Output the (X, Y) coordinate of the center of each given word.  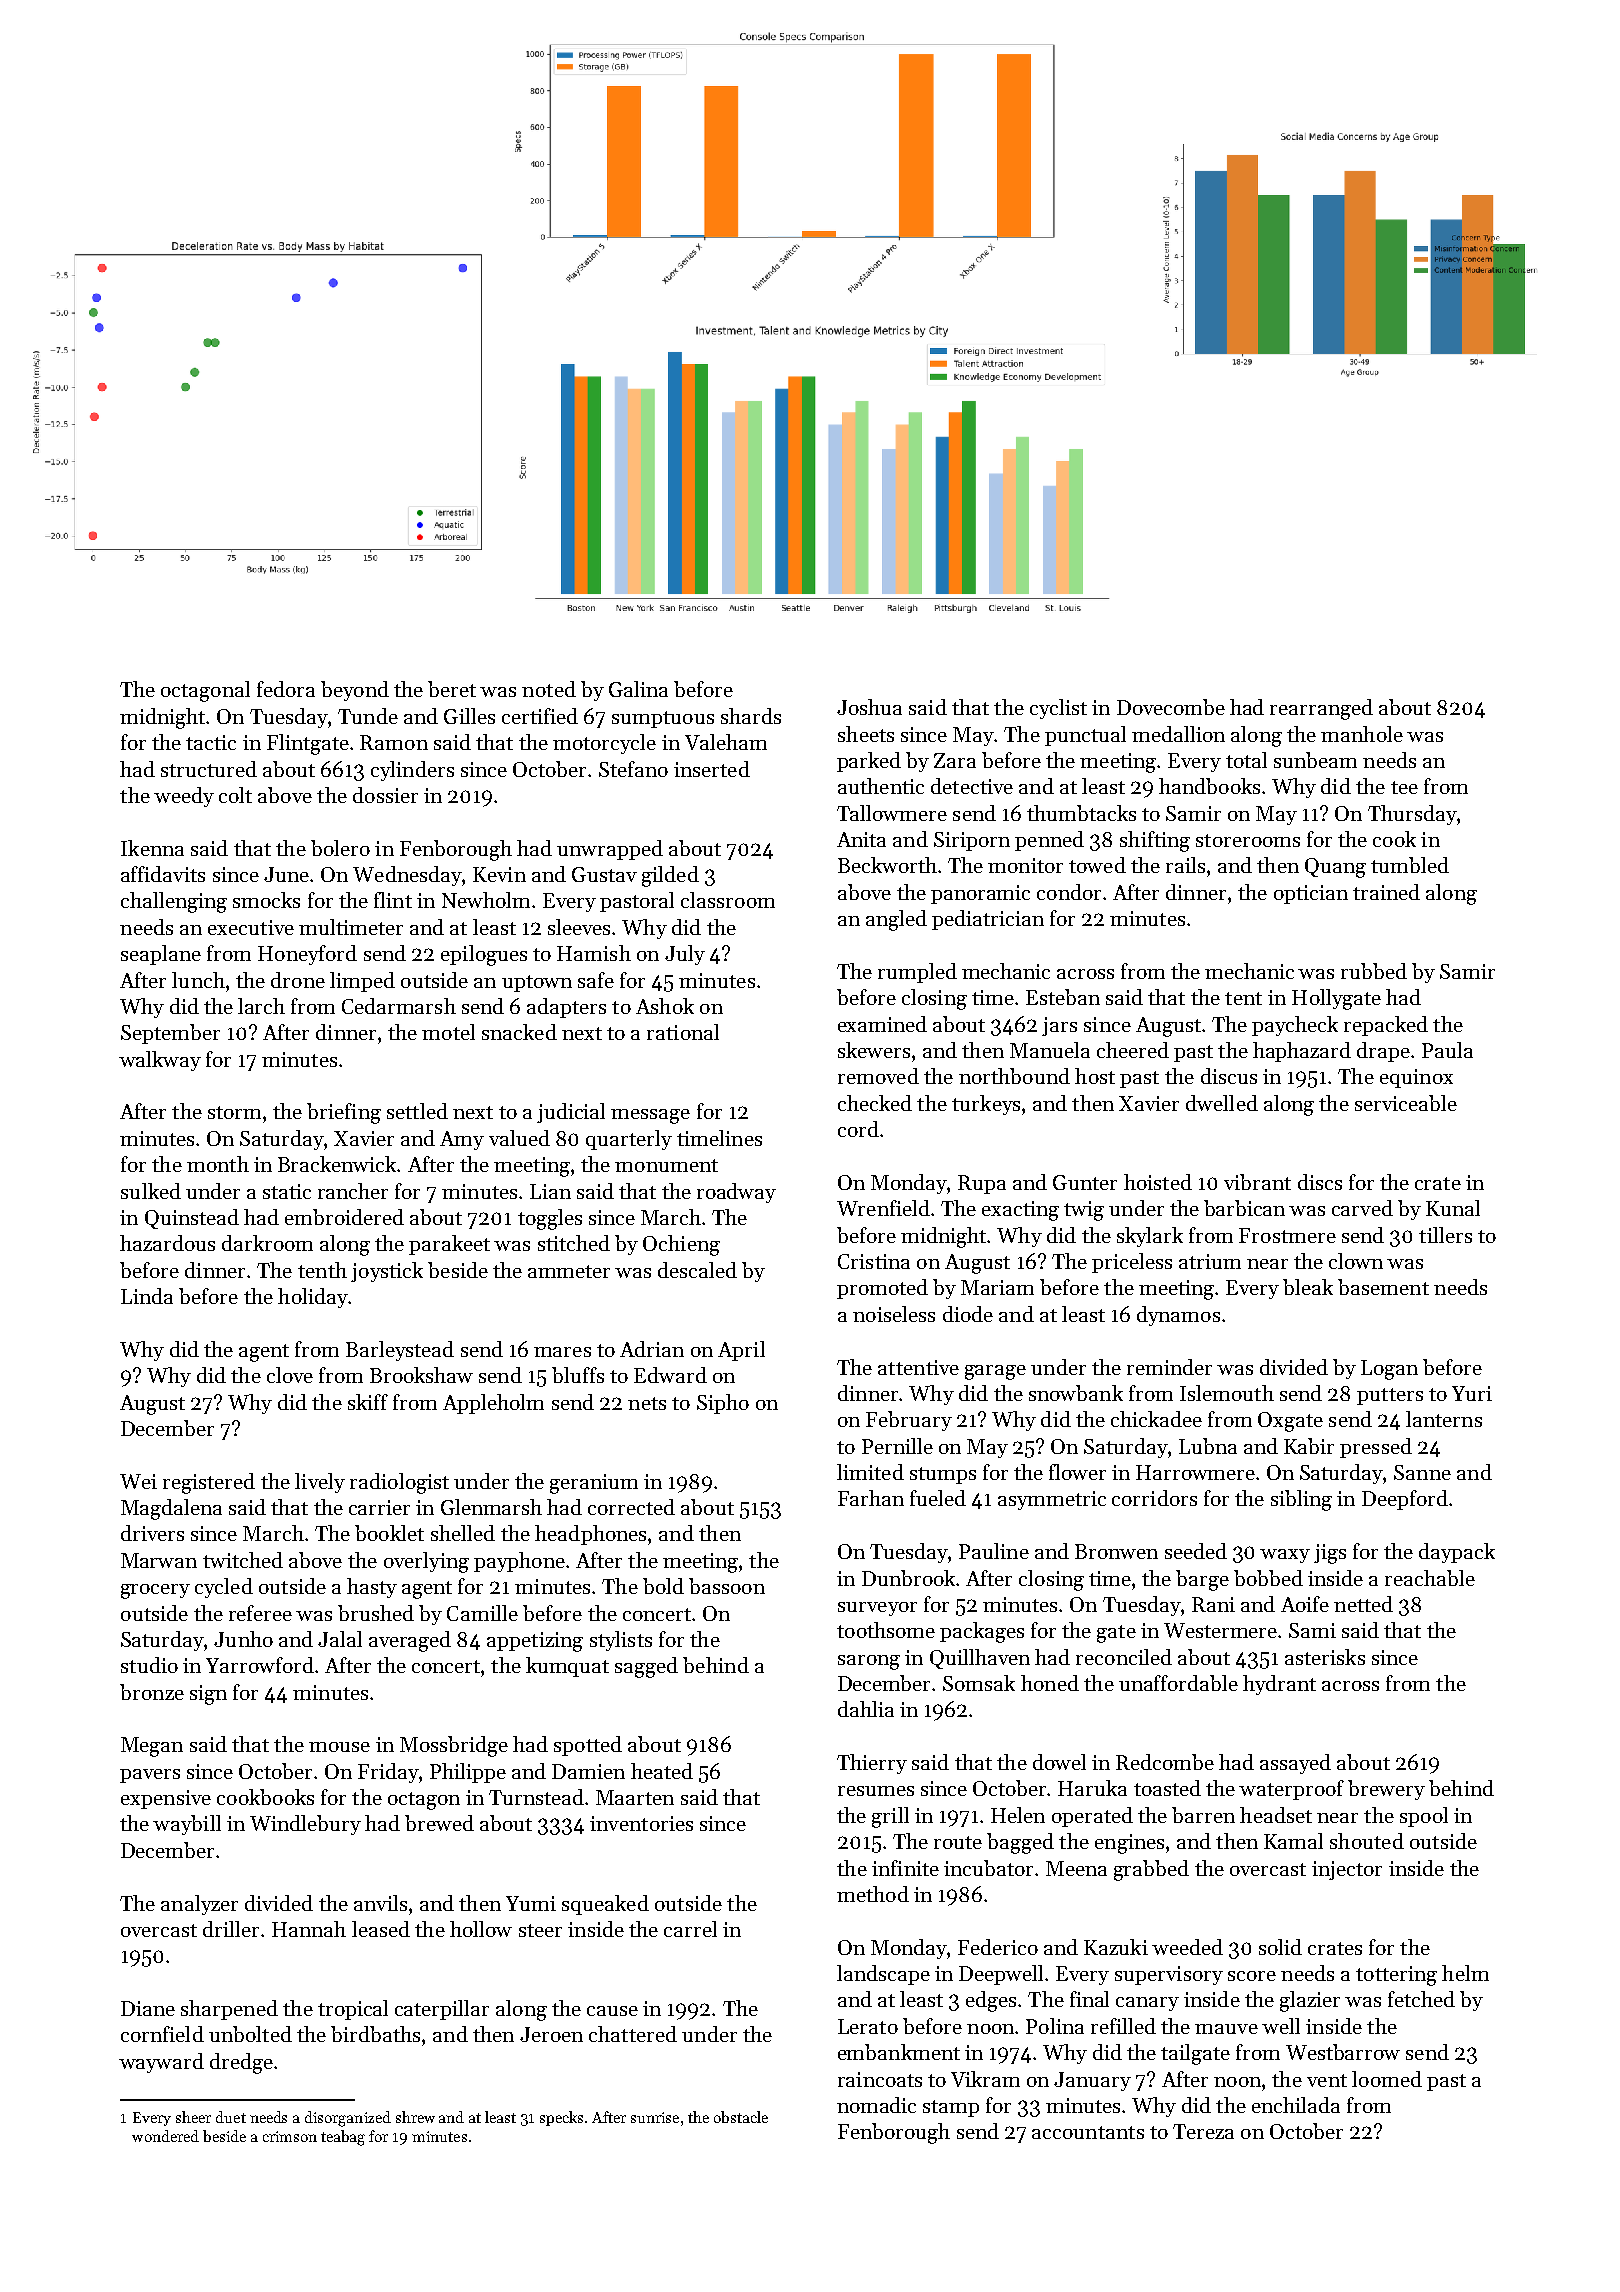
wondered (165, 2136)
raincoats (880, 2079)
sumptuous (663, 719)
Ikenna (152, 848)
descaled (697, 1270)
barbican (1244, 1208)
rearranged (1321, 709)
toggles (550, 1219)
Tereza (1203, 2131)
